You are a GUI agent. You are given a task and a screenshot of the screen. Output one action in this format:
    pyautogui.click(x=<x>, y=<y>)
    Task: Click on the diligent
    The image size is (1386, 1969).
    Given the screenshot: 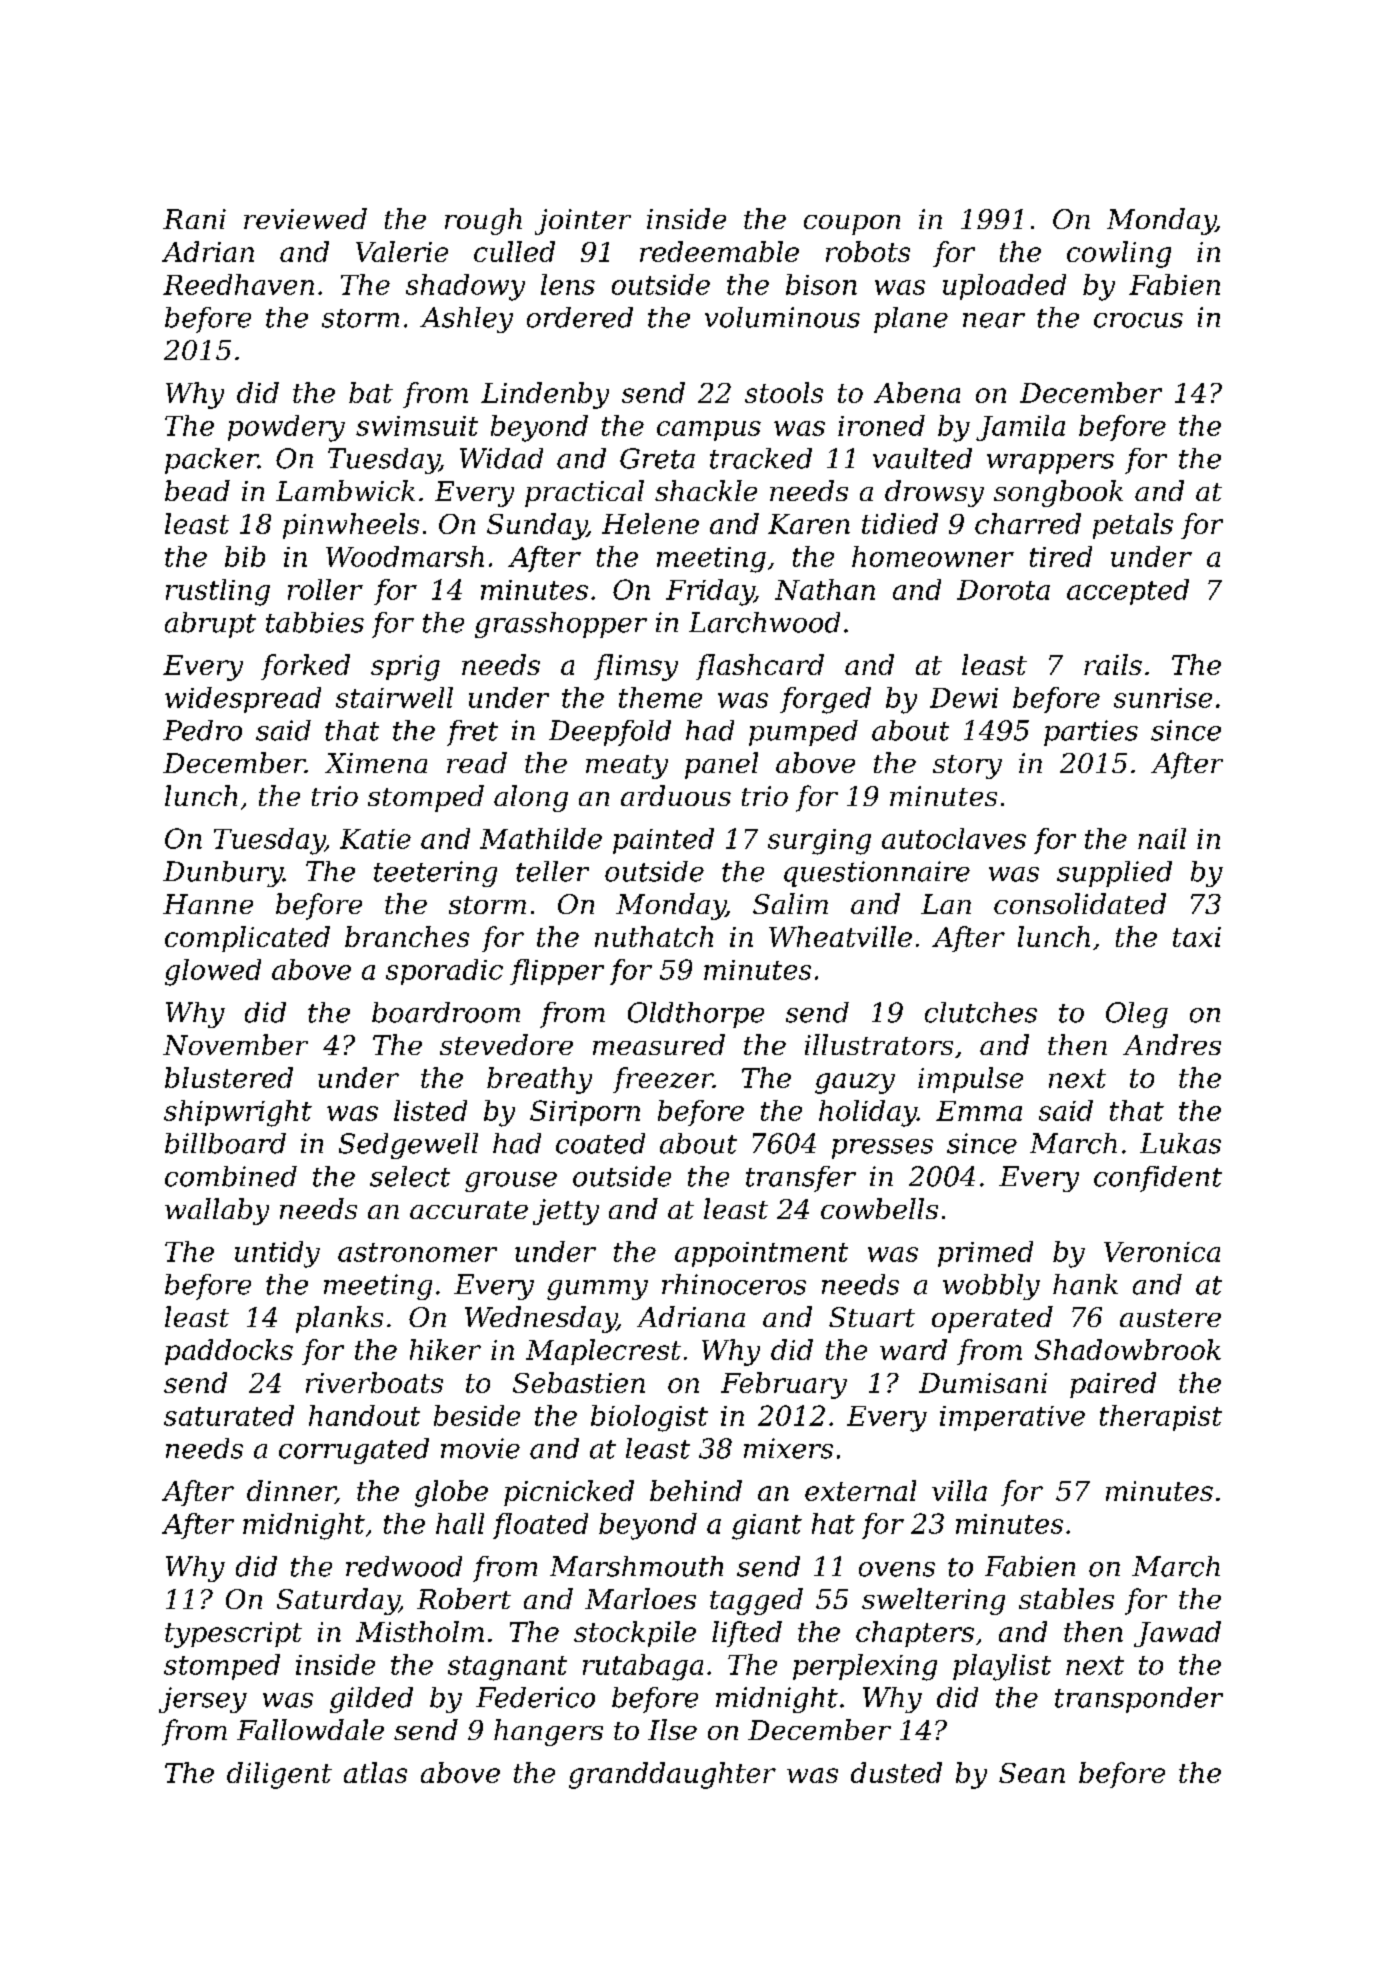 What is the action you would take?
    pyautogui.click(x=279, y=1775)
